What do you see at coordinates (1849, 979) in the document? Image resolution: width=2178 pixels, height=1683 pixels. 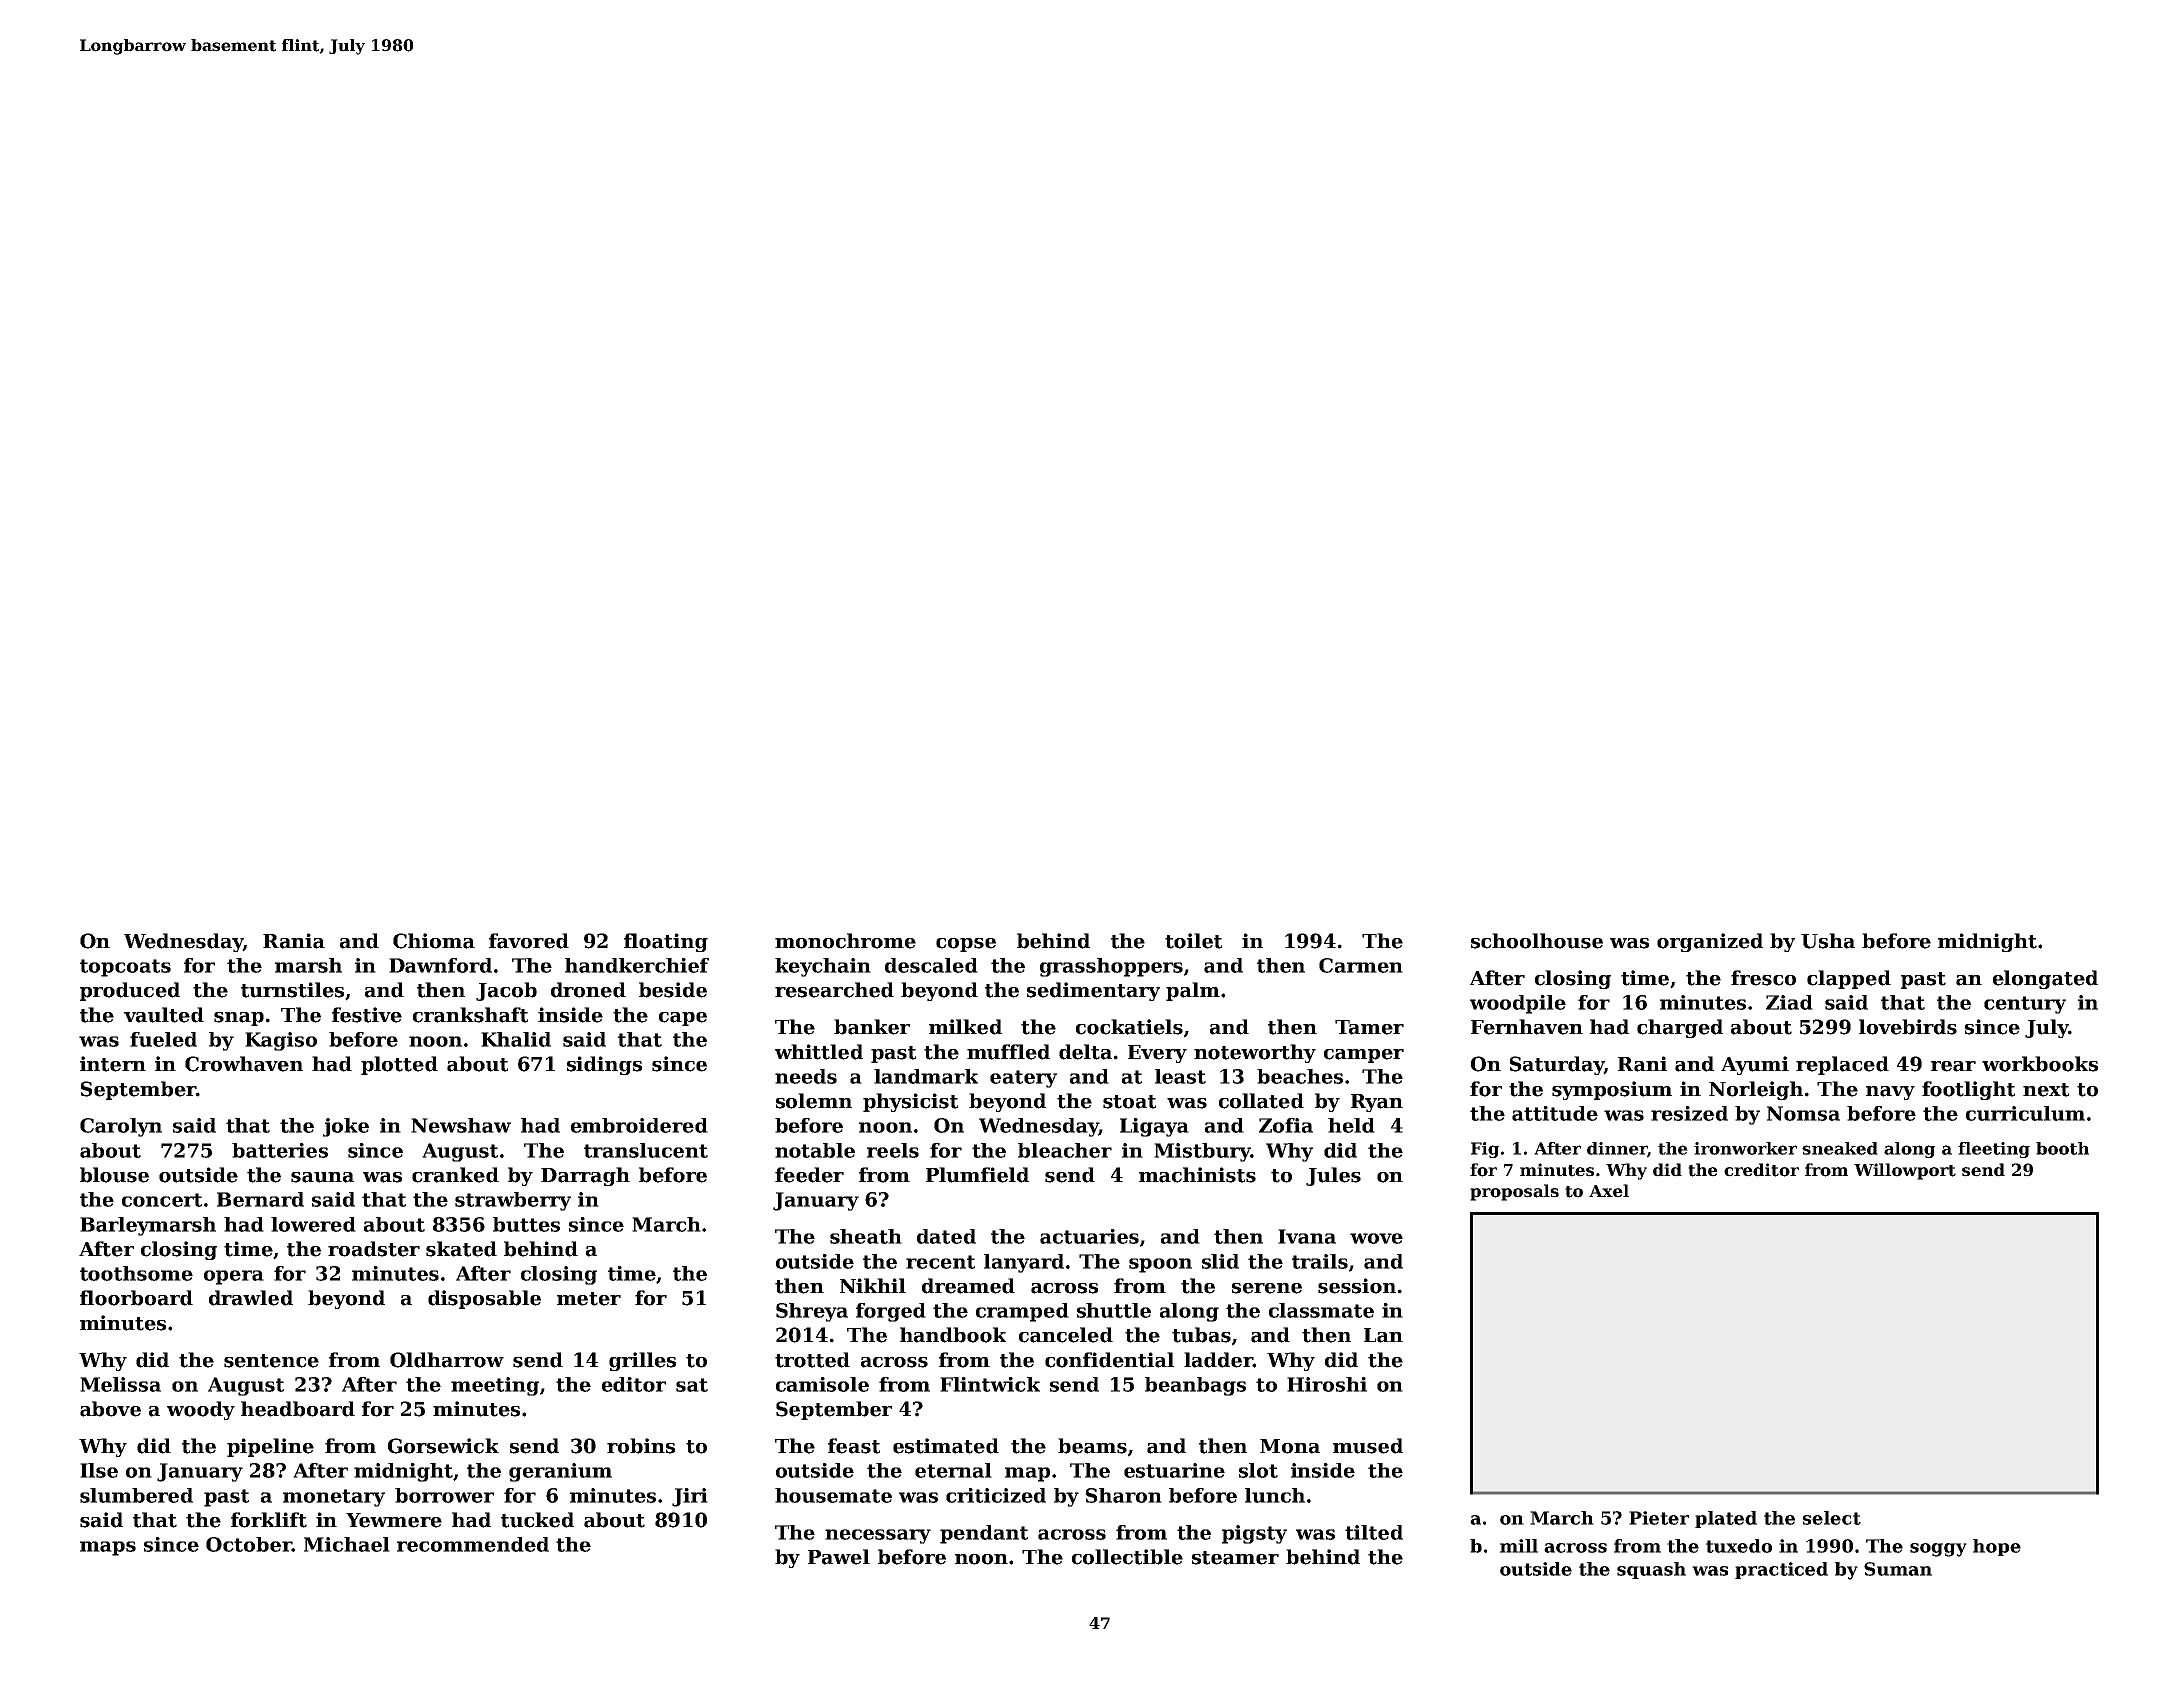 I see `clapped` at bounding box center [1849, 979].
